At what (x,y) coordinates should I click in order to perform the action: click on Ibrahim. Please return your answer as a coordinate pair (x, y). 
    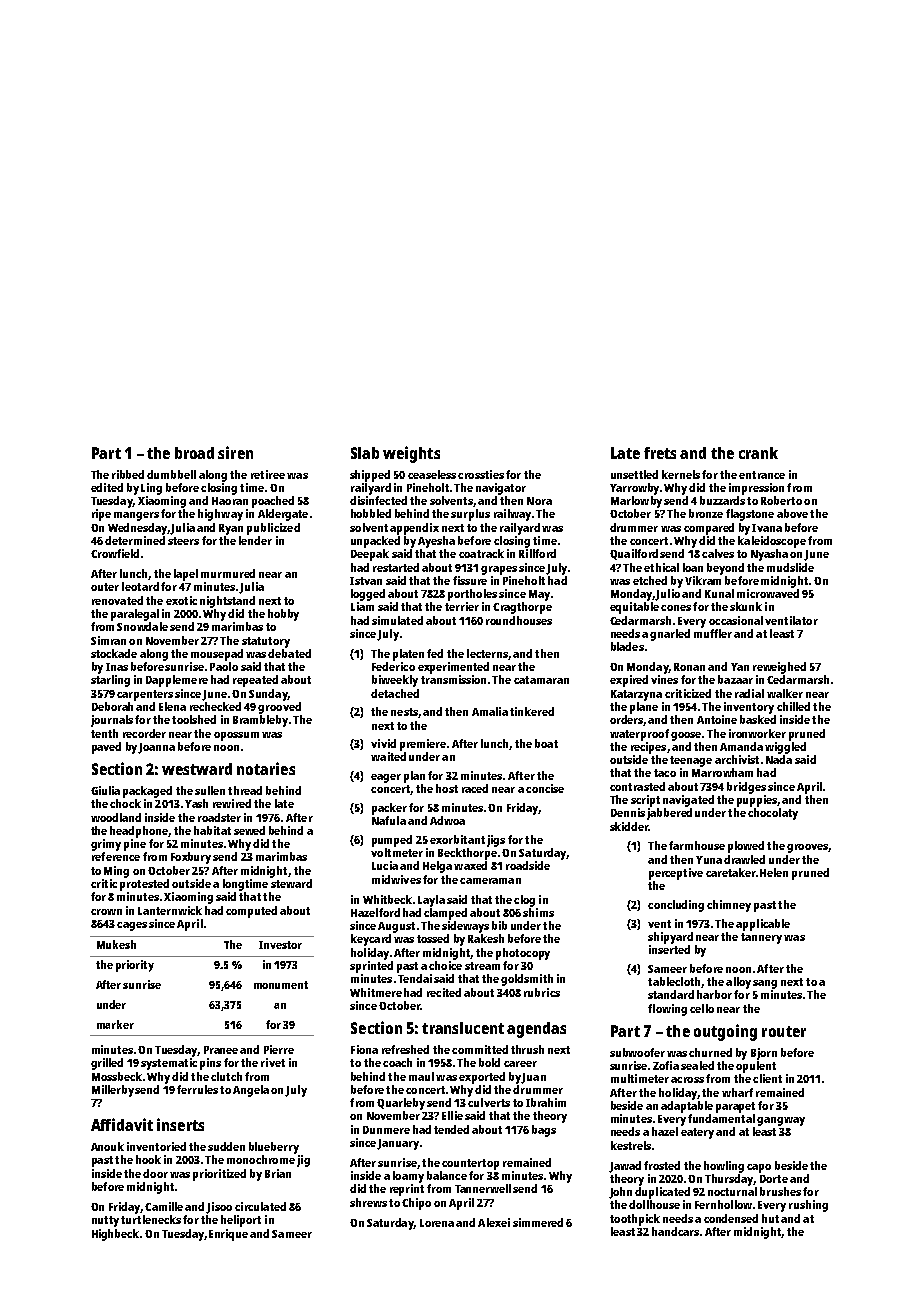
    Looking at the image, I should click on (546, 1102).
